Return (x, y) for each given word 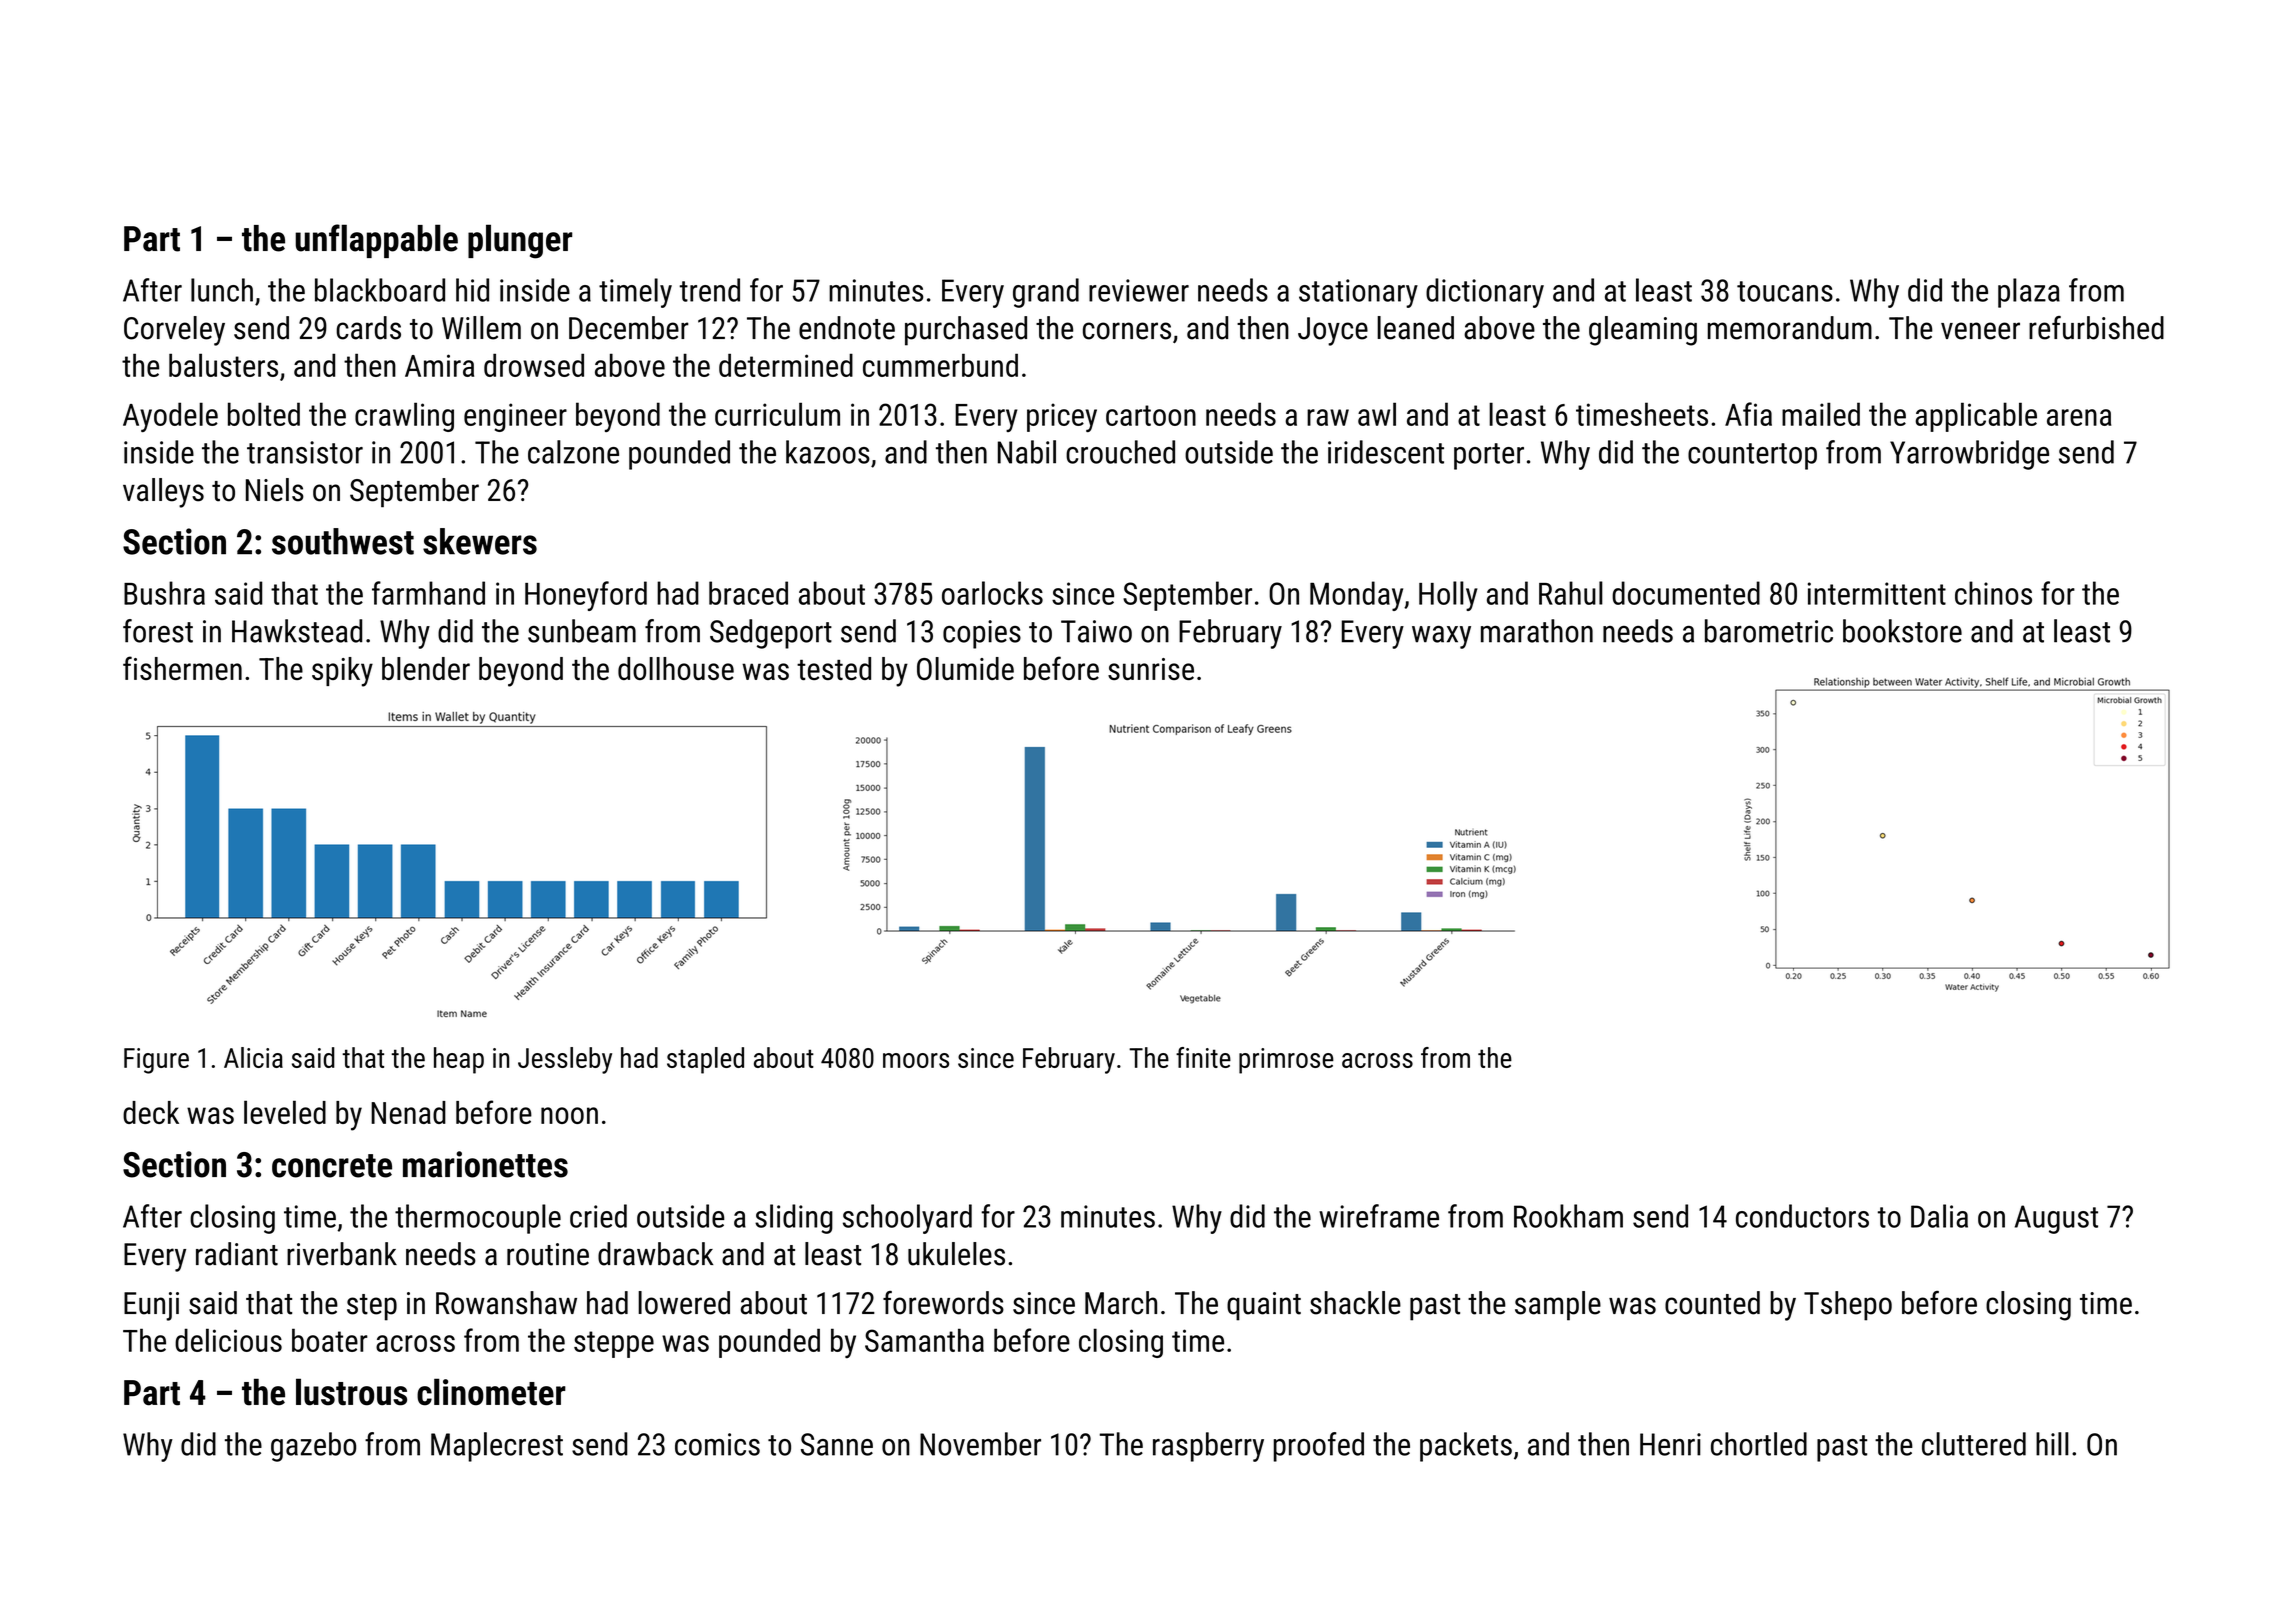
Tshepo (1848, 1306)
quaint (1264, 1306)
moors (916, 1060)
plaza (2029, 293)
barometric (1769, 631)
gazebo (313, 1447)
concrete (332, 1166)
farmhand (428, 593)
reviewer (1139, 290)
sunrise (1151, 669)
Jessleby (565, 1060)
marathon (1537, 631)
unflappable (376, 241)
